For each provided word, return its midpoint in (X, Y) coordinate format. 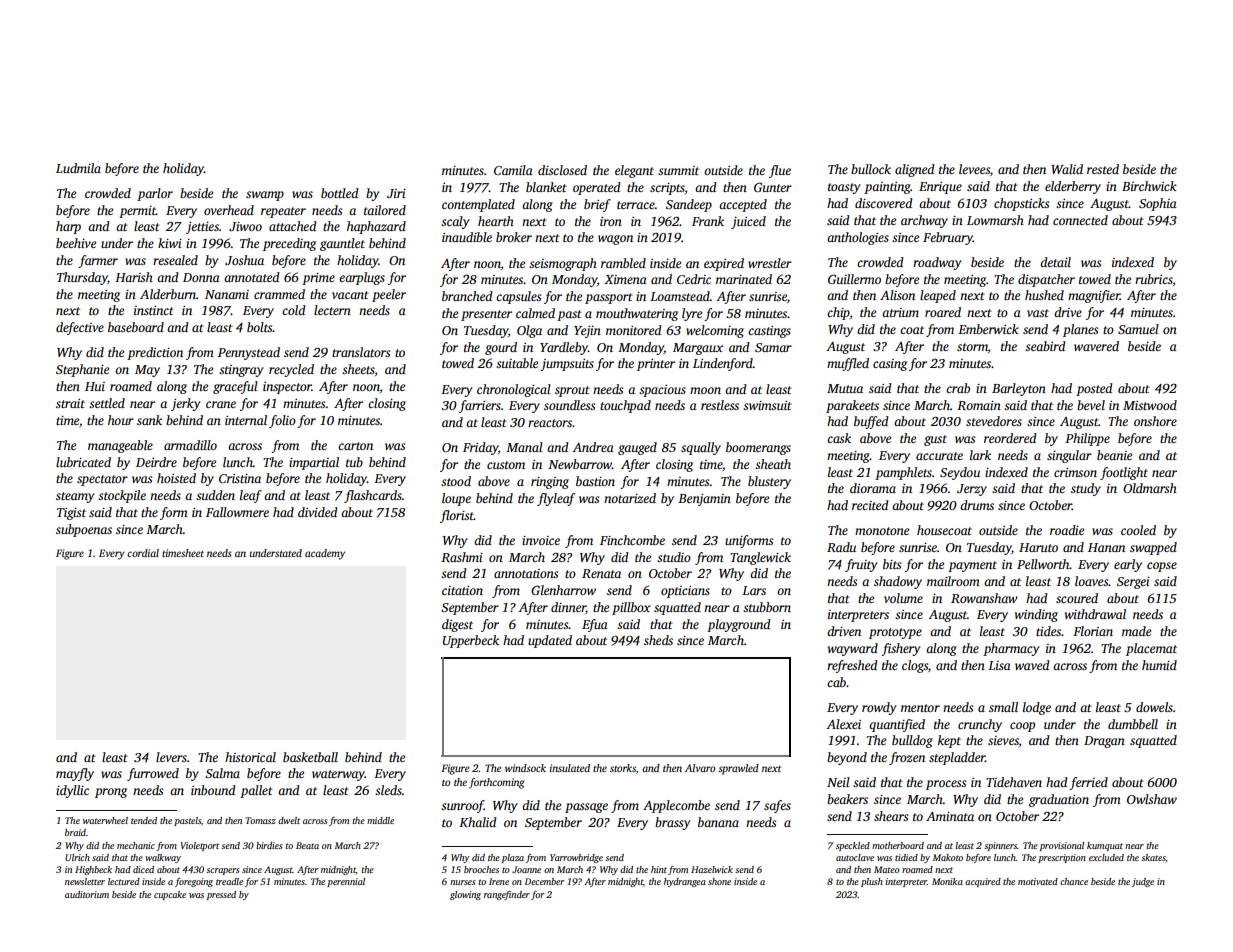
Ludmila (78, 168)
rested (1103, 169)
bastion (595, 481)
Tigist (71, 514)
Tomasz (260, 820)
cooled (1138, 530)
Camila (513, 170)
